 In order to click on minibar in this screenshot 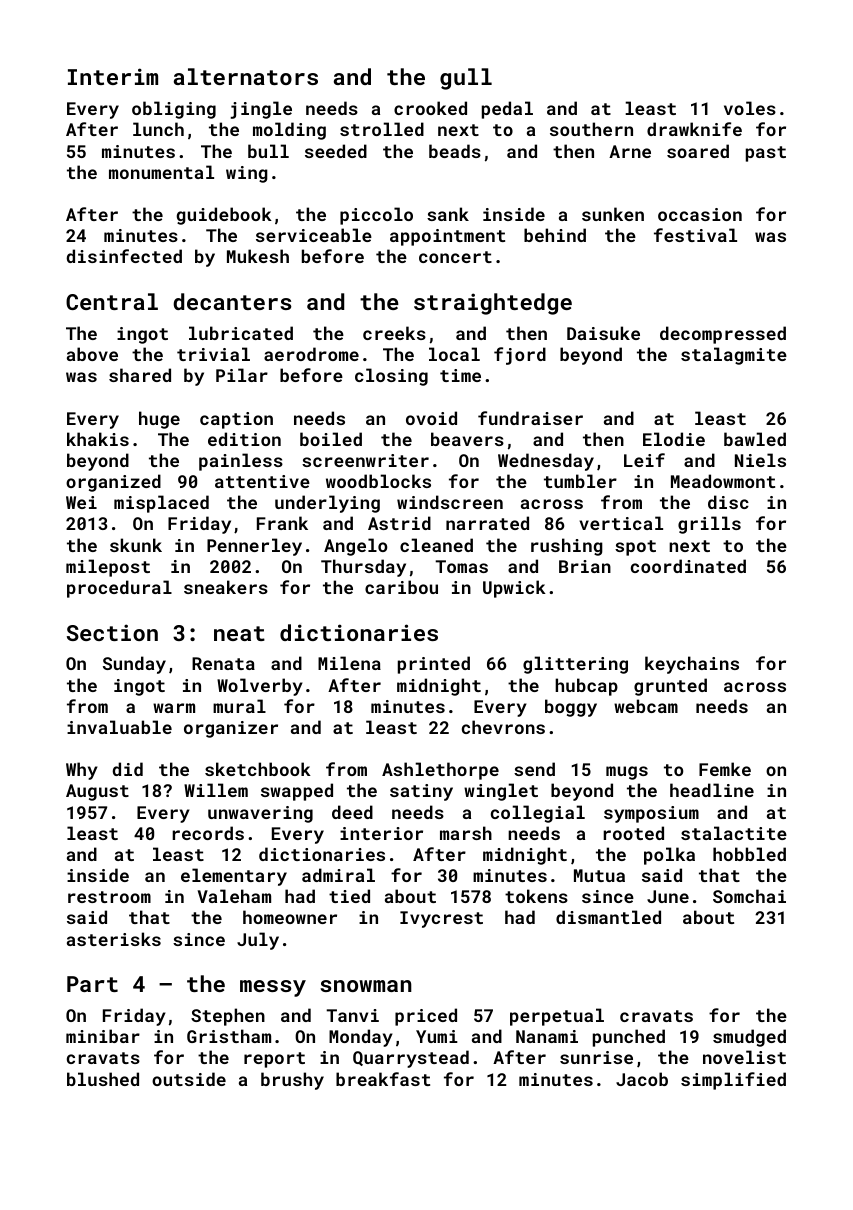, I will do `click(103, 1036)`.
